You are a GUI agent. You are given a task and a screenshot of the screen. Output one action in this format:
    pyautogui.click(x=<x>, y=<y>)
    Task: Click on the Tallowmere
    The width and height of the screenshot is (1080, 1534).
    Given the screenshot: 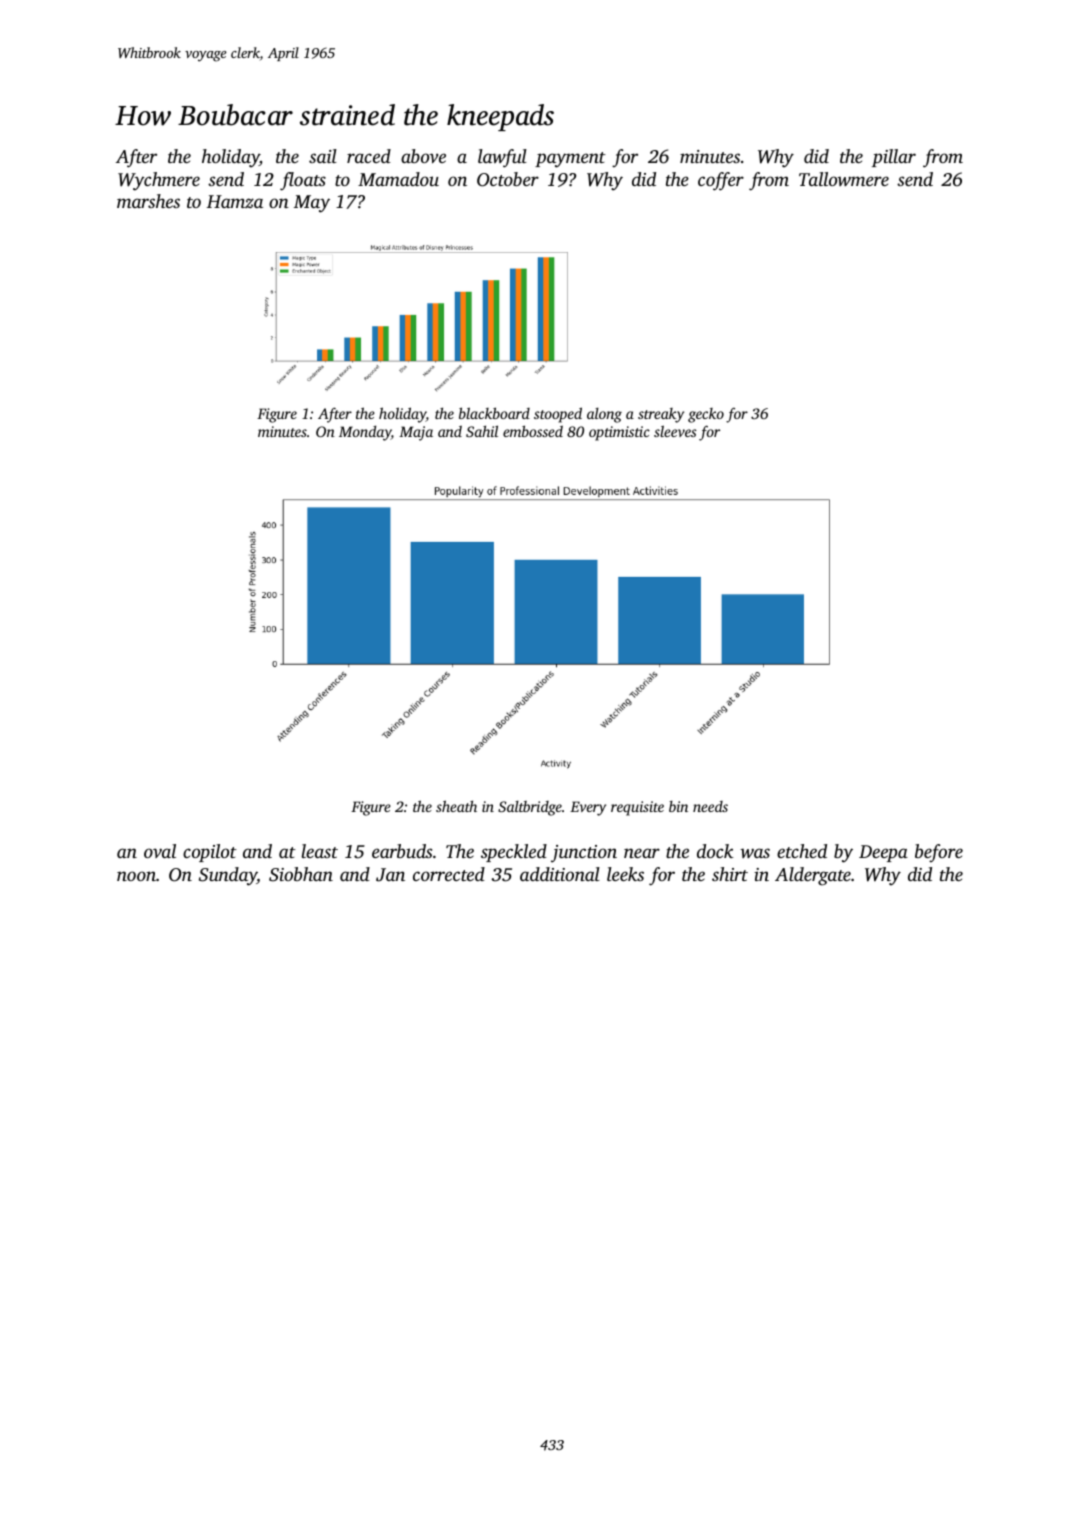 What is the action you would take?
    pyautogui.click(x=844, y=179)
